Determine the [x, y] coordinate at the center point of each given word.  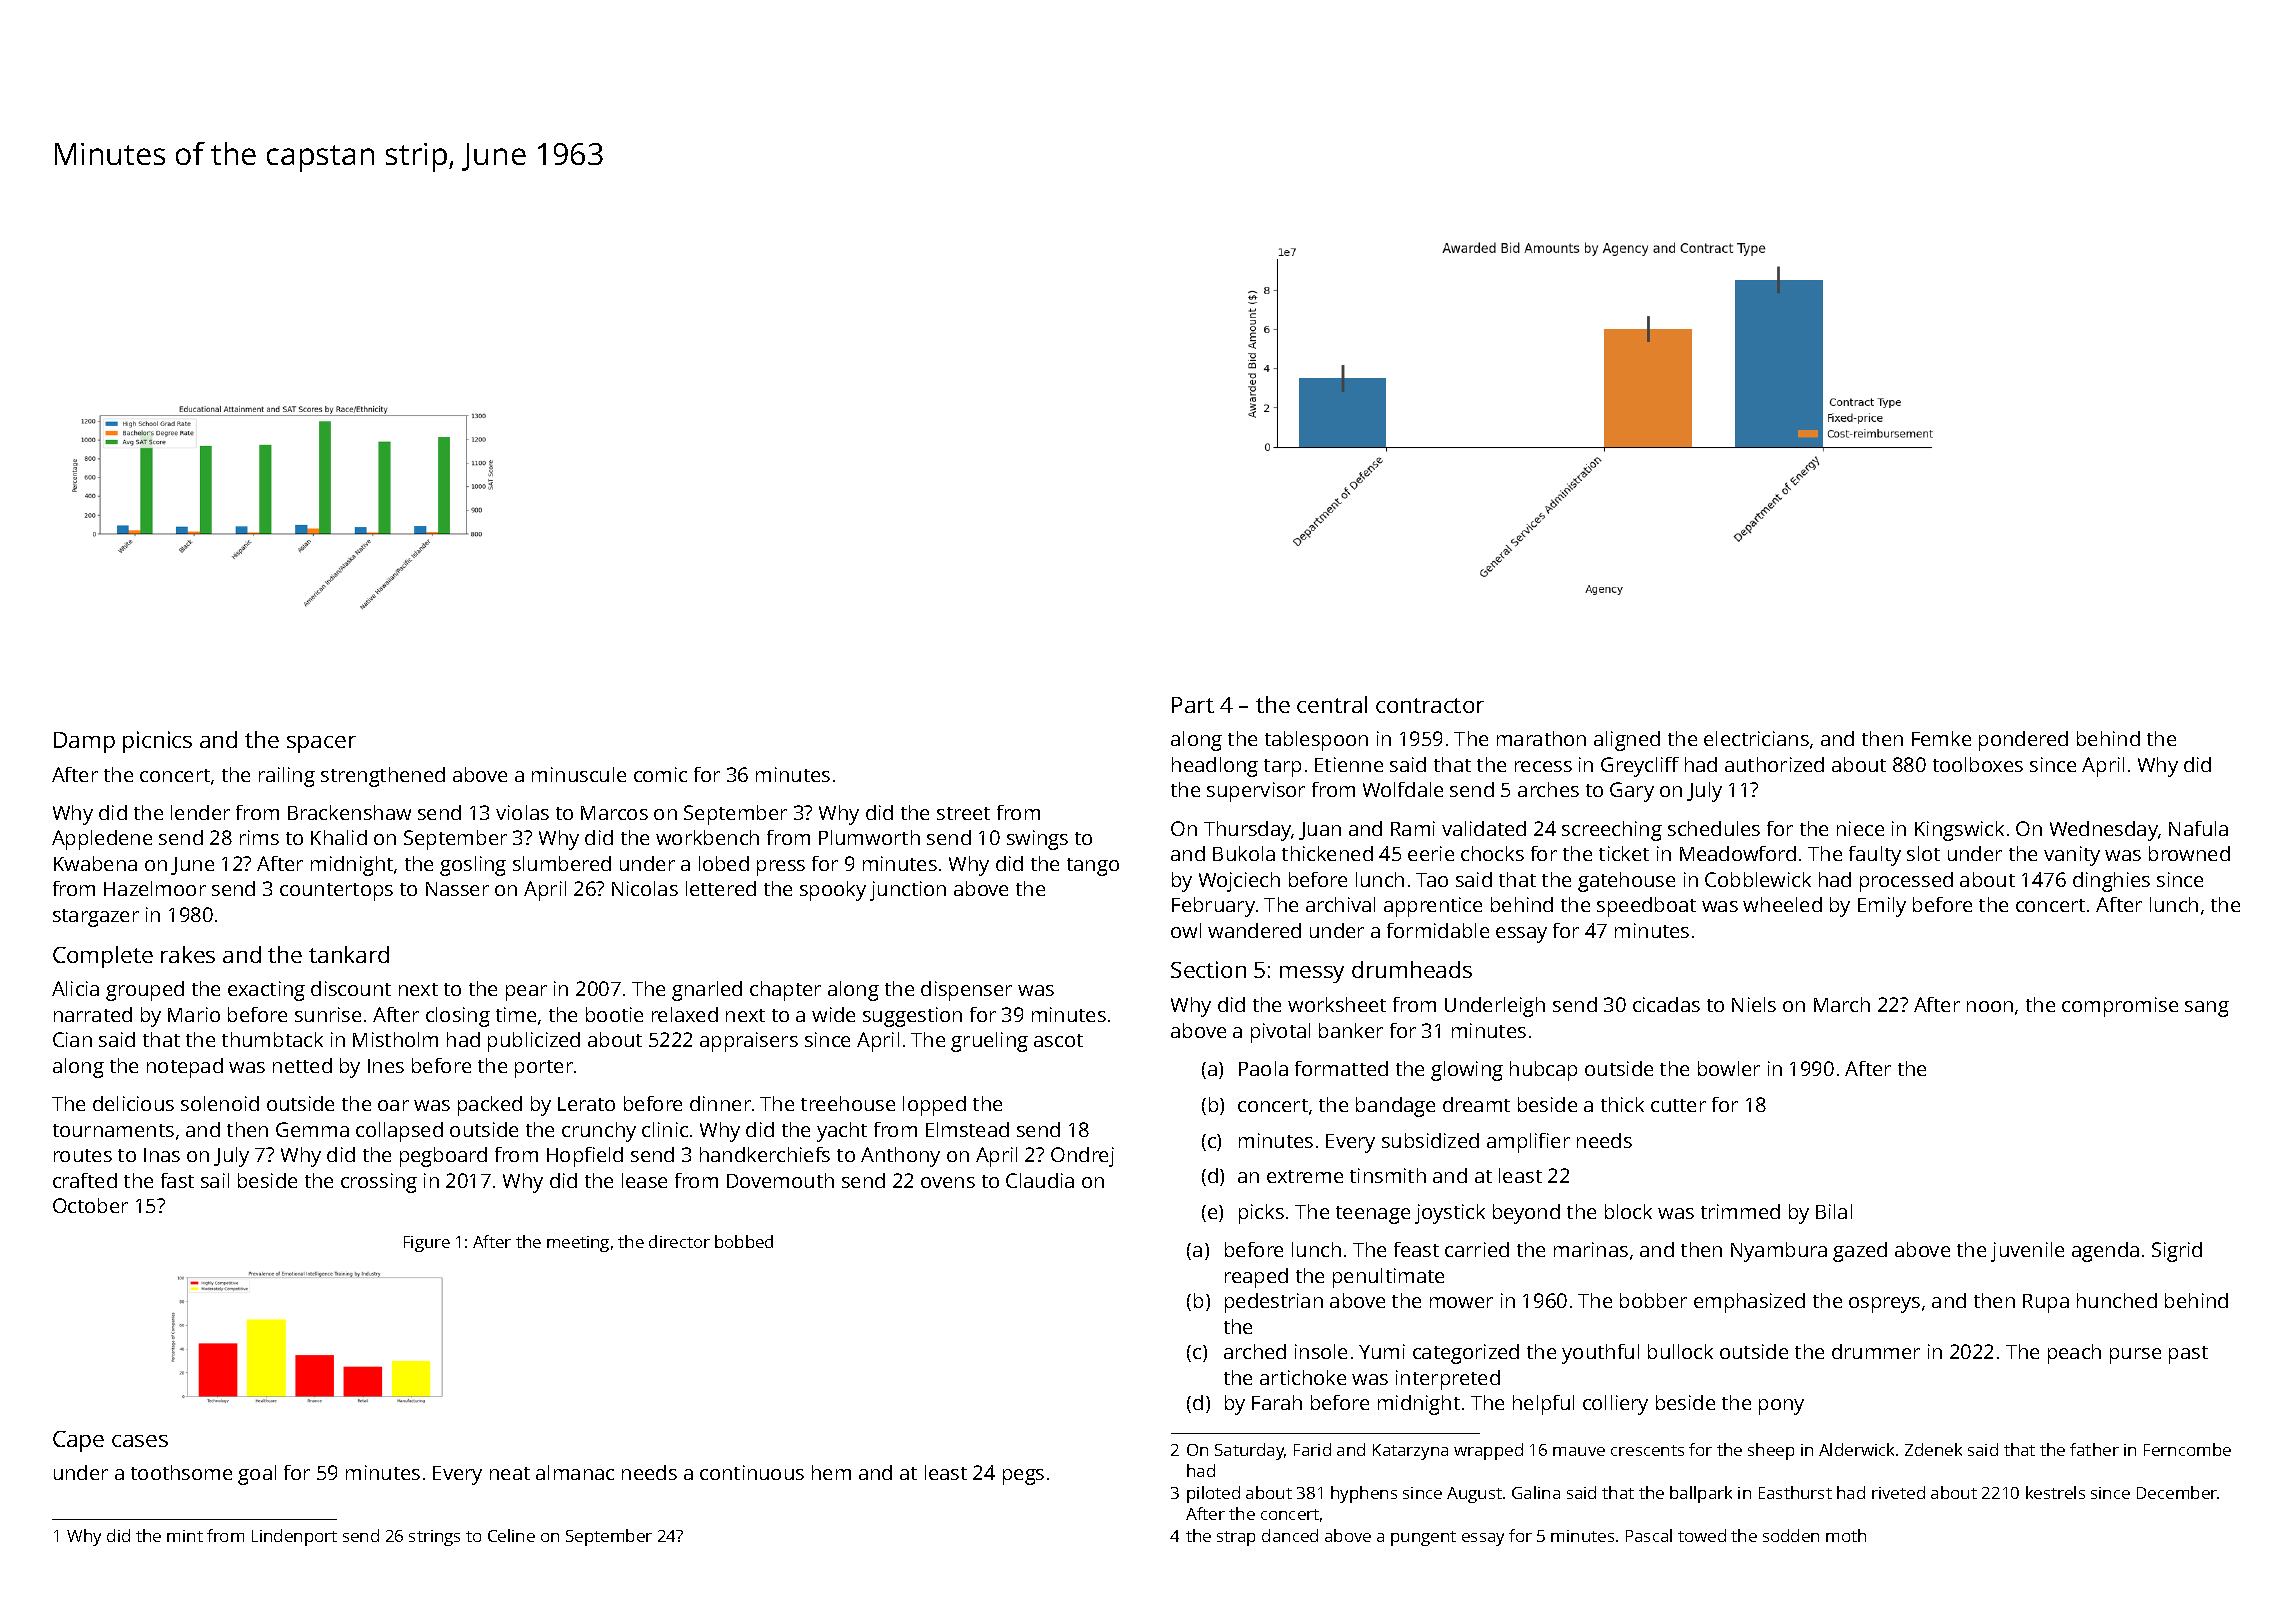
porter [544, 1069]
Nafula [2198, 828]
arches [1548, 789]
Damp [84, 742]
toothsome [181, 1472]
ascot [1058, 1040]
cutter [1678, 1105]
